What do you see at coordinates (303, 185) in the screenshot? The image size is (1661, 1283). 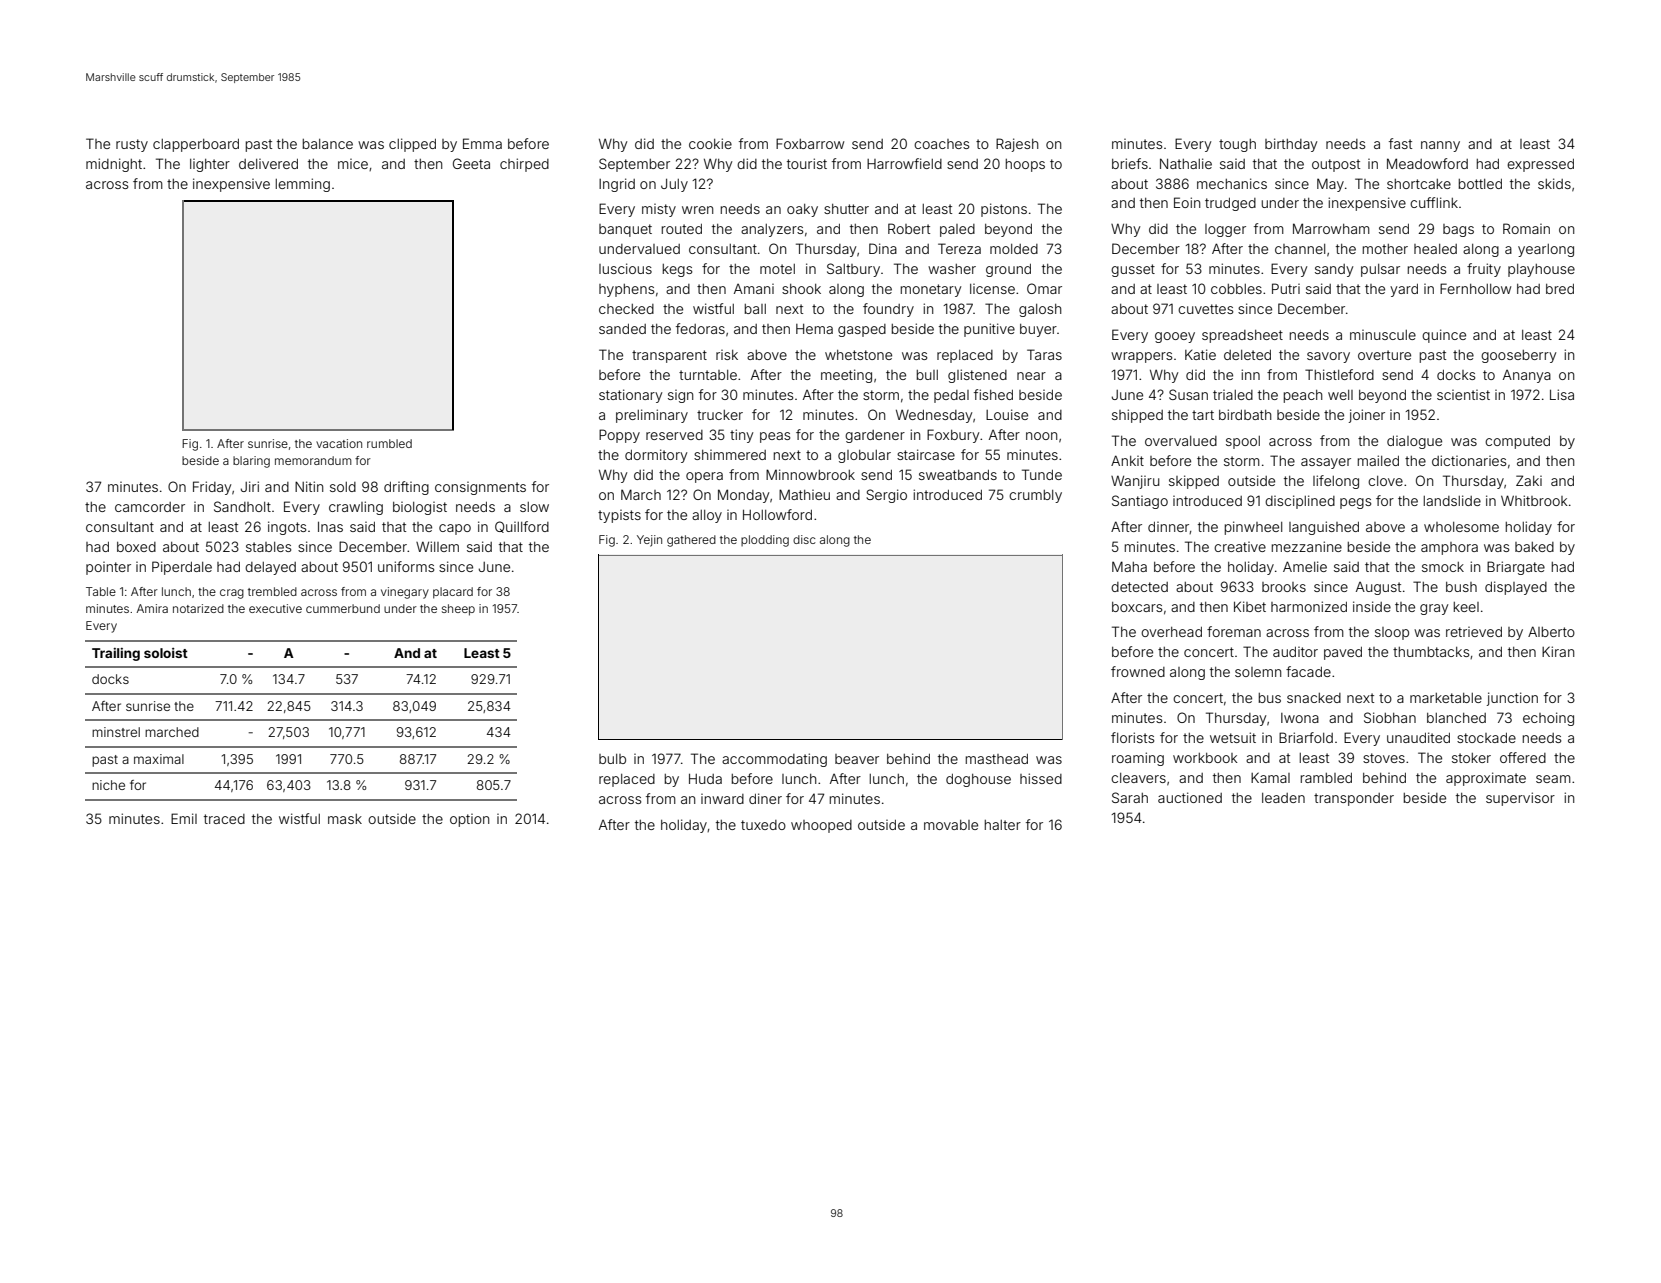 I see `lemming` at bounding box center [303, 185].
